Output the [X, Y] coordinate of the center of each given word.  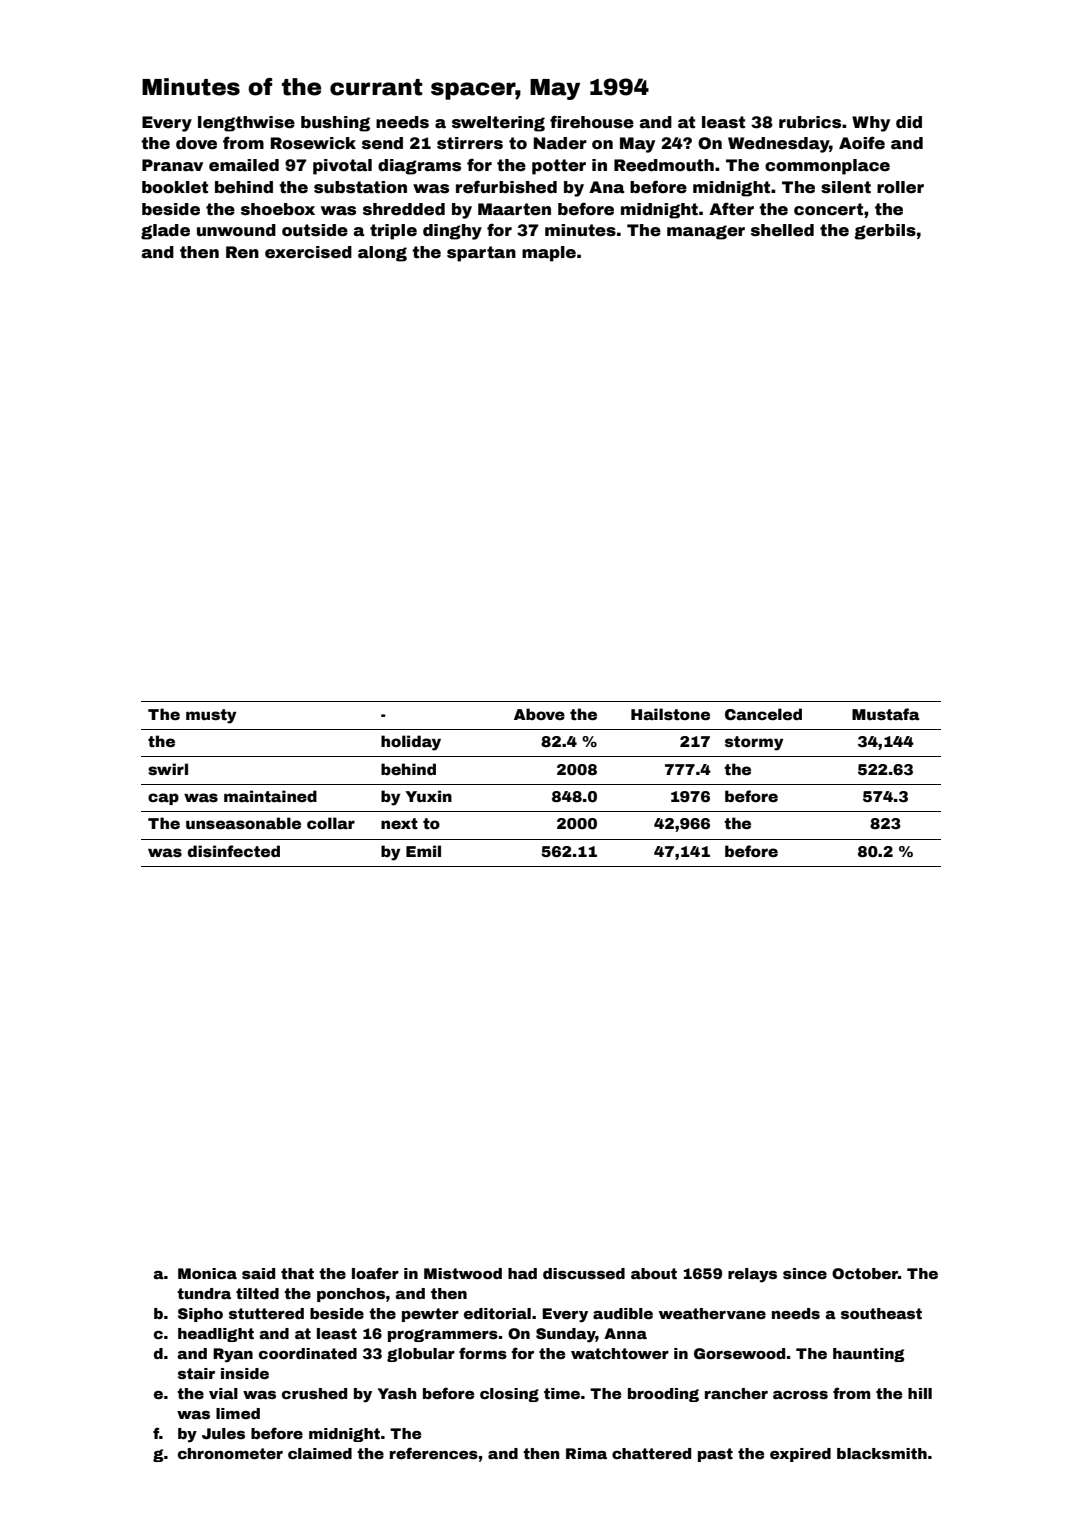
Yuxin [428, 796]
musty [211, 716]
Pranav [172, 165]
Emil [423, 851]
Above [539, 714]
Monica [207, 1273]
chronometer [230, 1453]
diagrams [419, 167]
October [865, 1273]
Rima [586, 1453]
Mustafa [886, 714]
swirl [168, 769]
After [731, 209]
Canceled [763, 714]
